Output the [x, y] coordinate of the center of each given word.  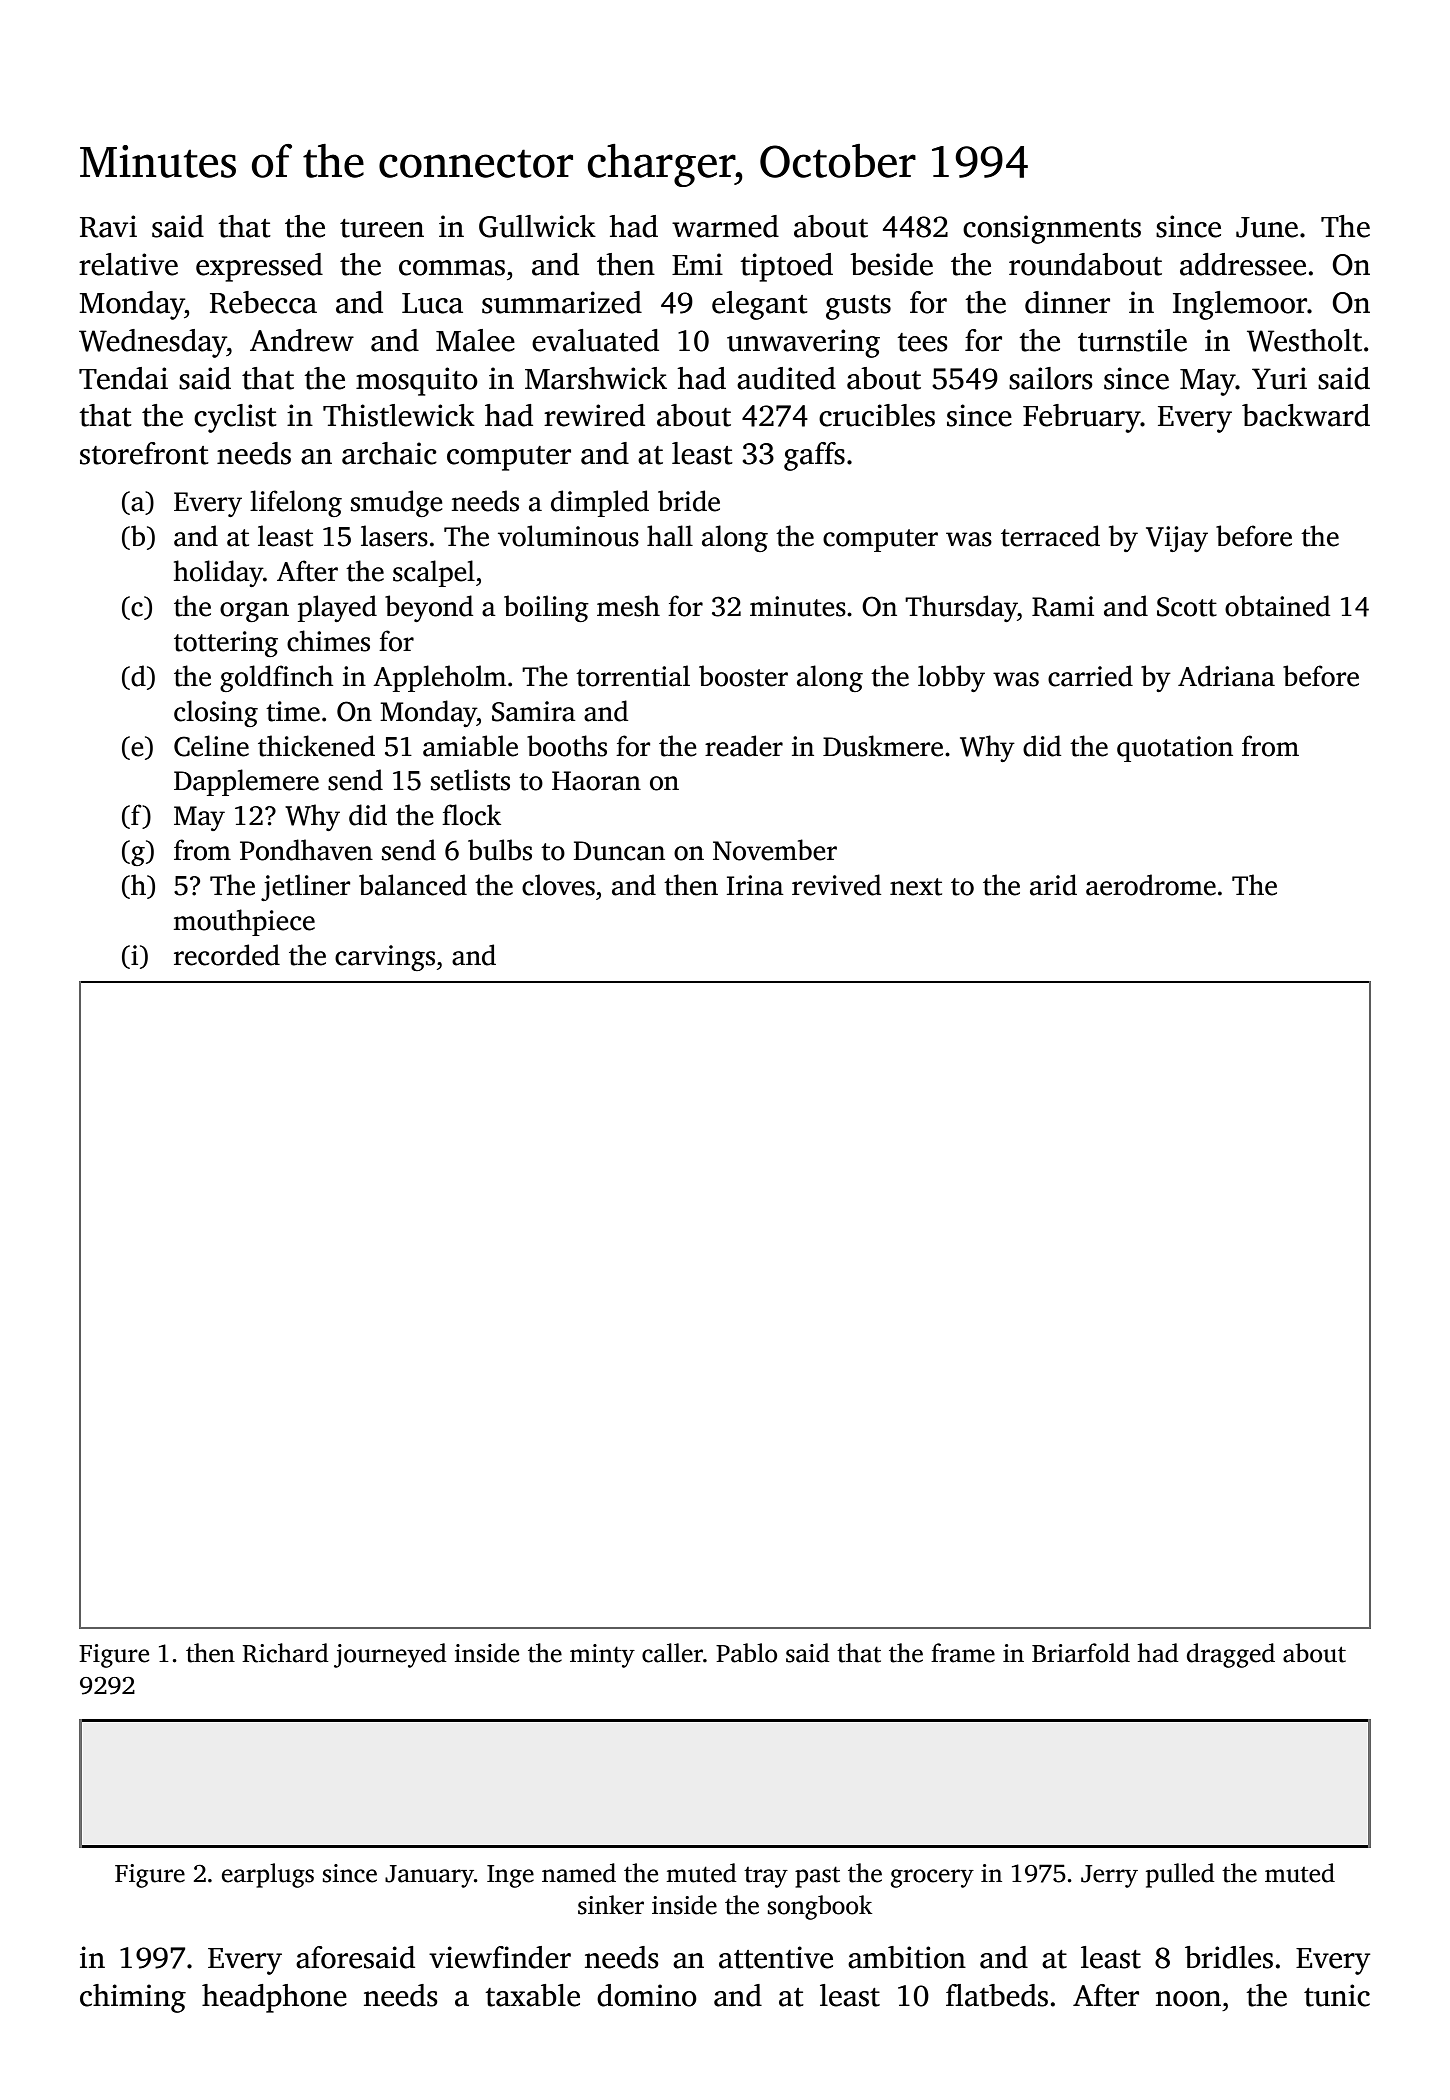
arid [1053, 885]
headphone [274, 1998]
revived [836, 885]
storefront [144, 453]
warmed [725, 226]
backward [1306, 415]
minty [602, 1656]
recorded [227, 955]
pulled [1180, 1875]
